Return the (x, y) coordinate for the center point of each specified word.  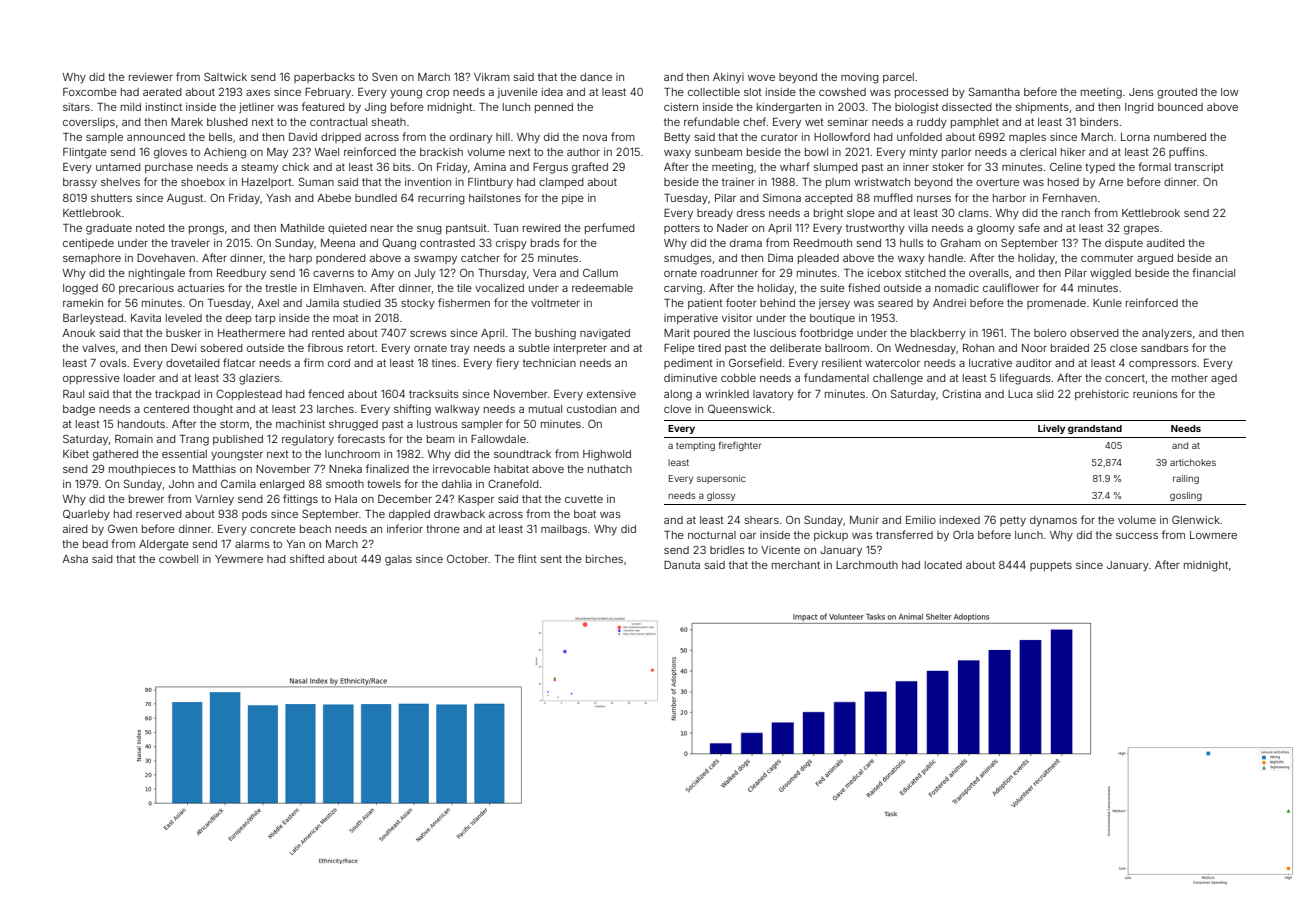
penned (554, 108)
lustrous (437, 424)
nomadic (957, 288)
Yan (295, 544)
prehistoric (1102, 395)
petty (1013, 521)
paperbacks (324, 78)
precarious (146, 289)
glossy (721, 496)
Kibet (76, 454)
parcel (898, 78)
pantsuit (466, 229)
